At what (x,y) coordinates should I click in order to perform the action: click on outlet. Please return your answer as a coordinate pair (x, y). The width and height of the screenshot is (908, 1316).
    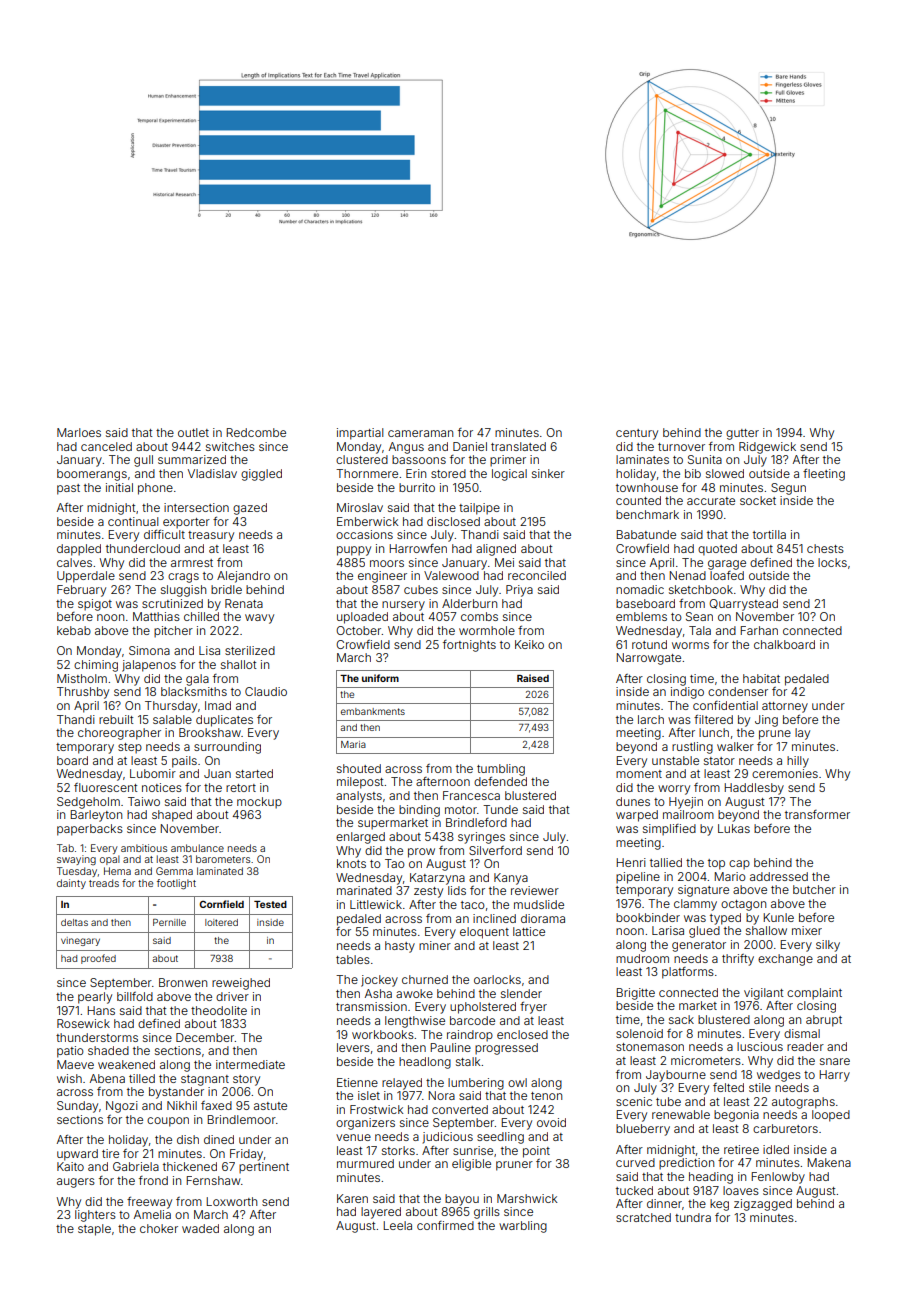
    Looking at the image, I should click on (193, 432).
